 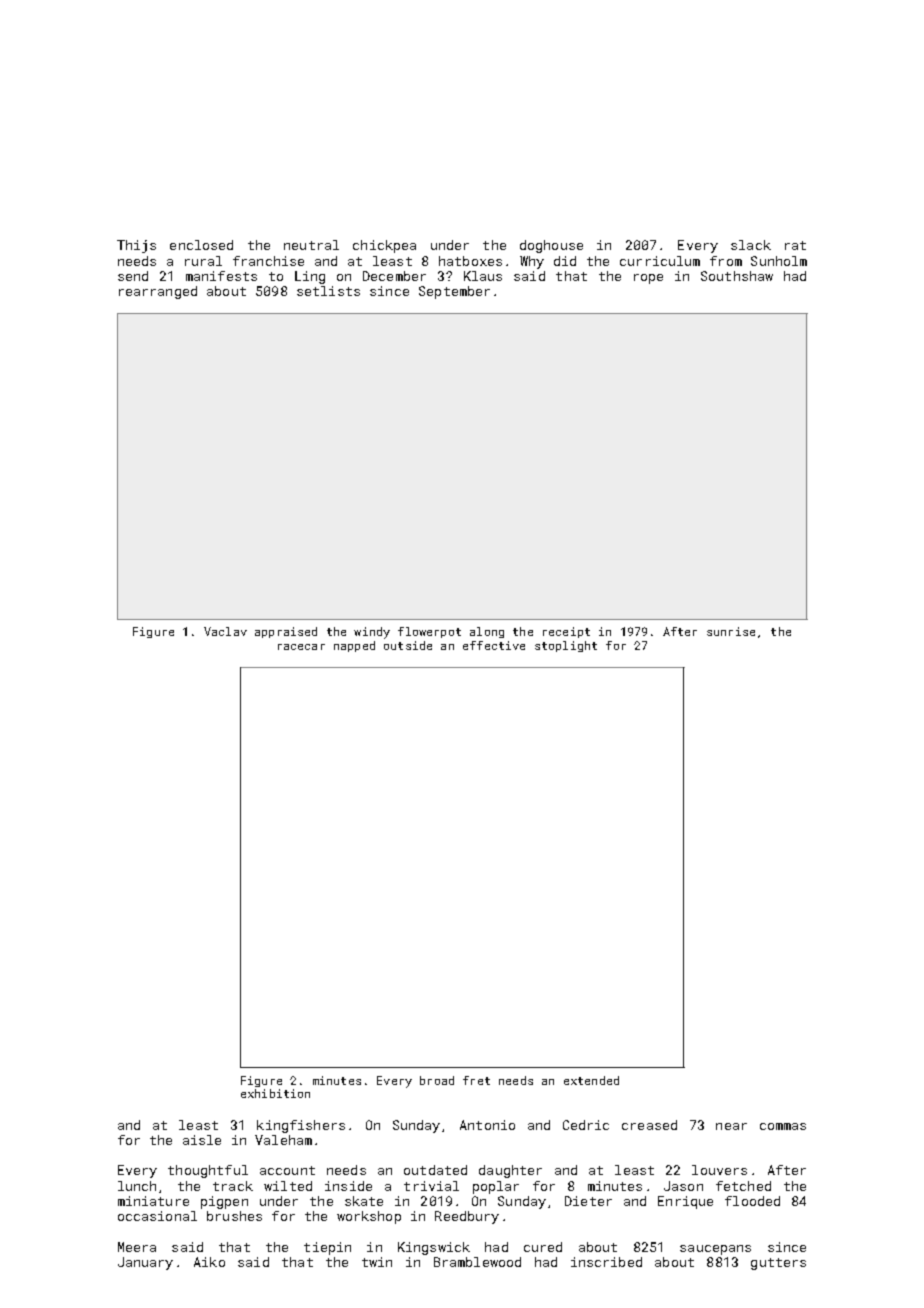 What do you see at coordinates (301, 647) in the screenshot?
I see `racecar` at bounding box center [301, 647].
